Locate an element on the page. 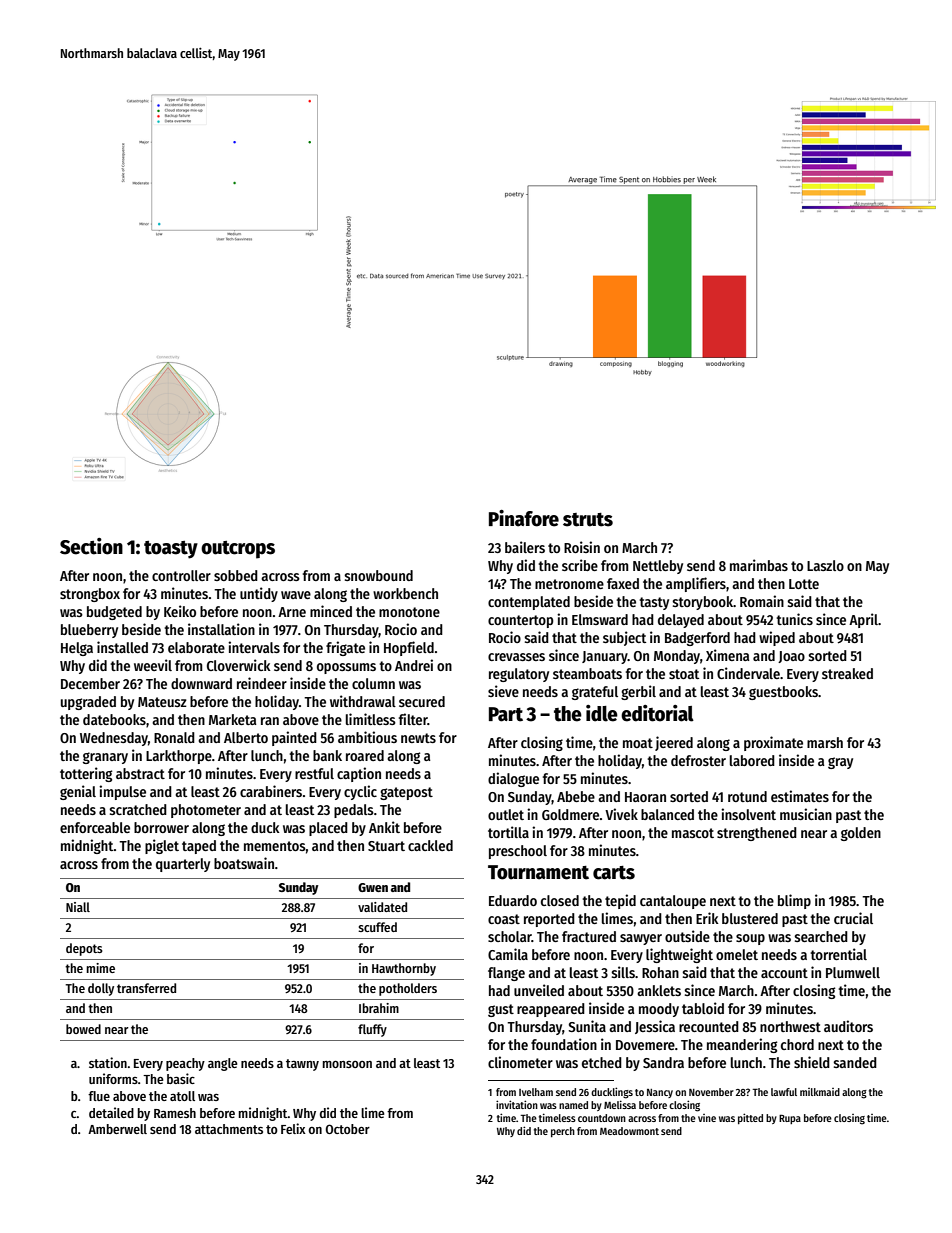  atoll is located at coordinates (182, 1096).
